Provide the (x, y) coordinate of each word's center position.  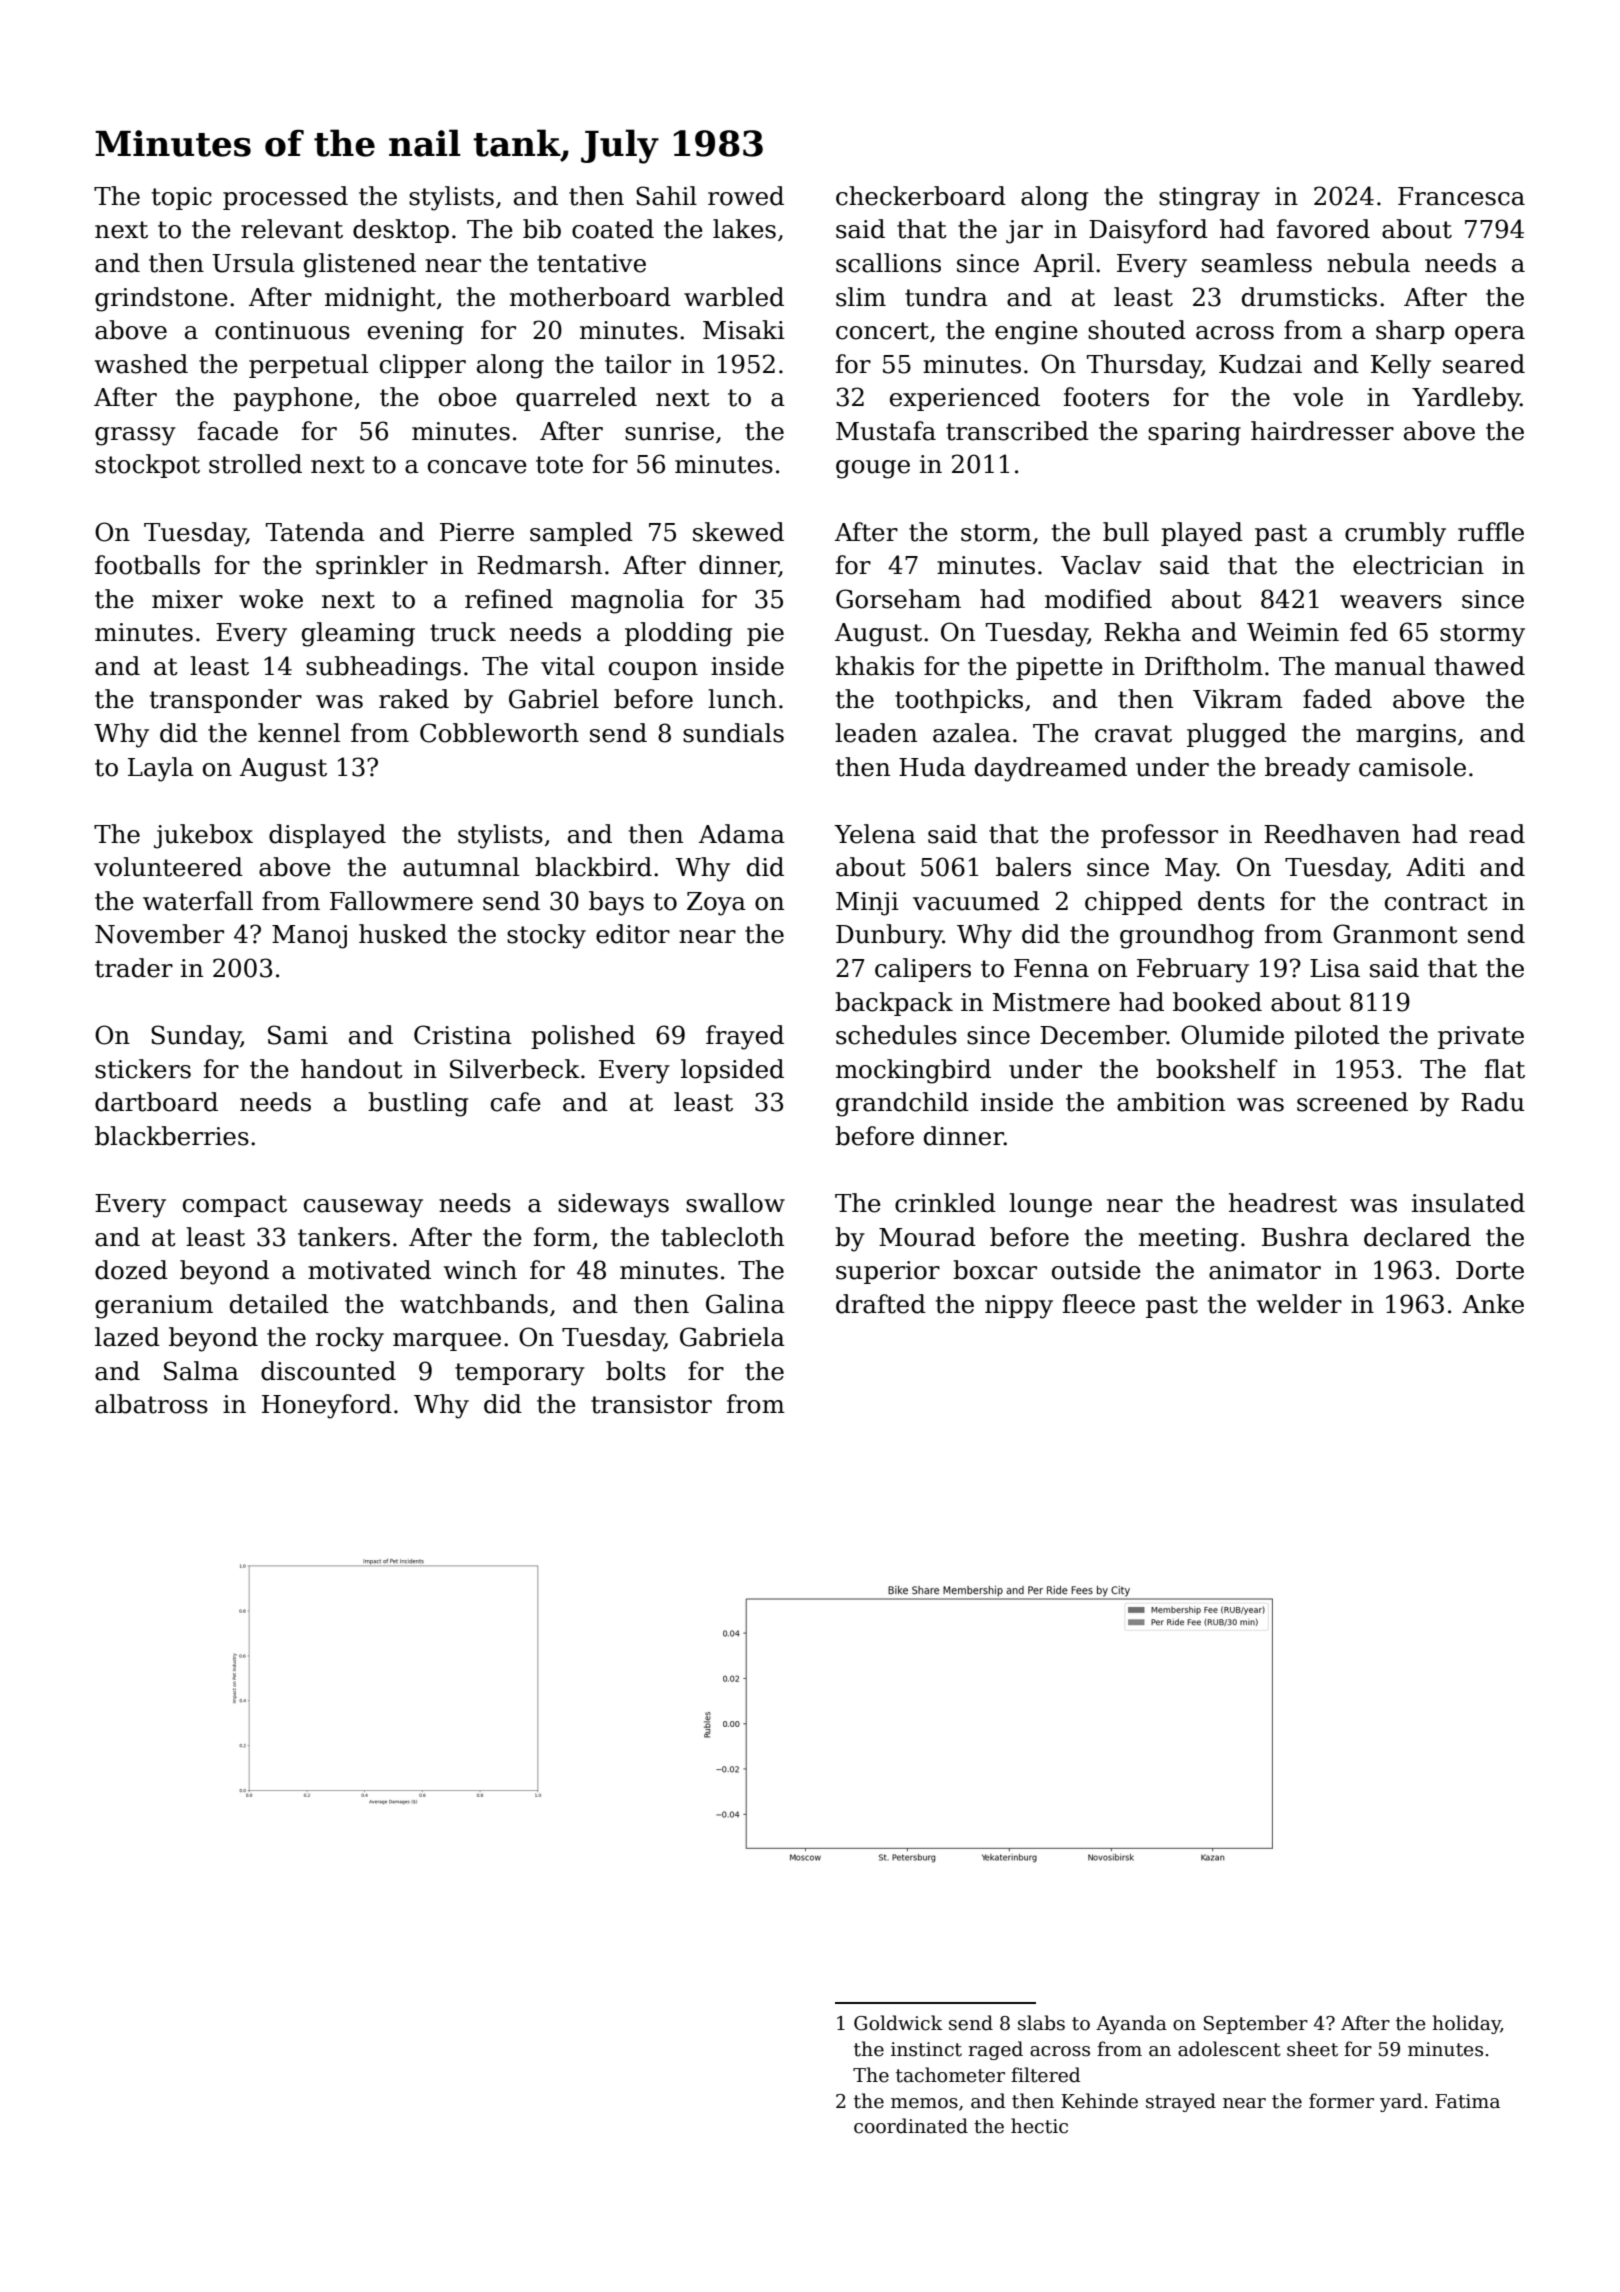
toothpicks (959, 701)
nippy (1019, 1307)
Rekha (1142, 632)
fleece (1099, 1304)
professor (1159, 836)
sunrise (669, 431)
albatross (151, 1404)
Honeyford (327, 1406)
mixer (187, 599)
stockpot (147, 466)
